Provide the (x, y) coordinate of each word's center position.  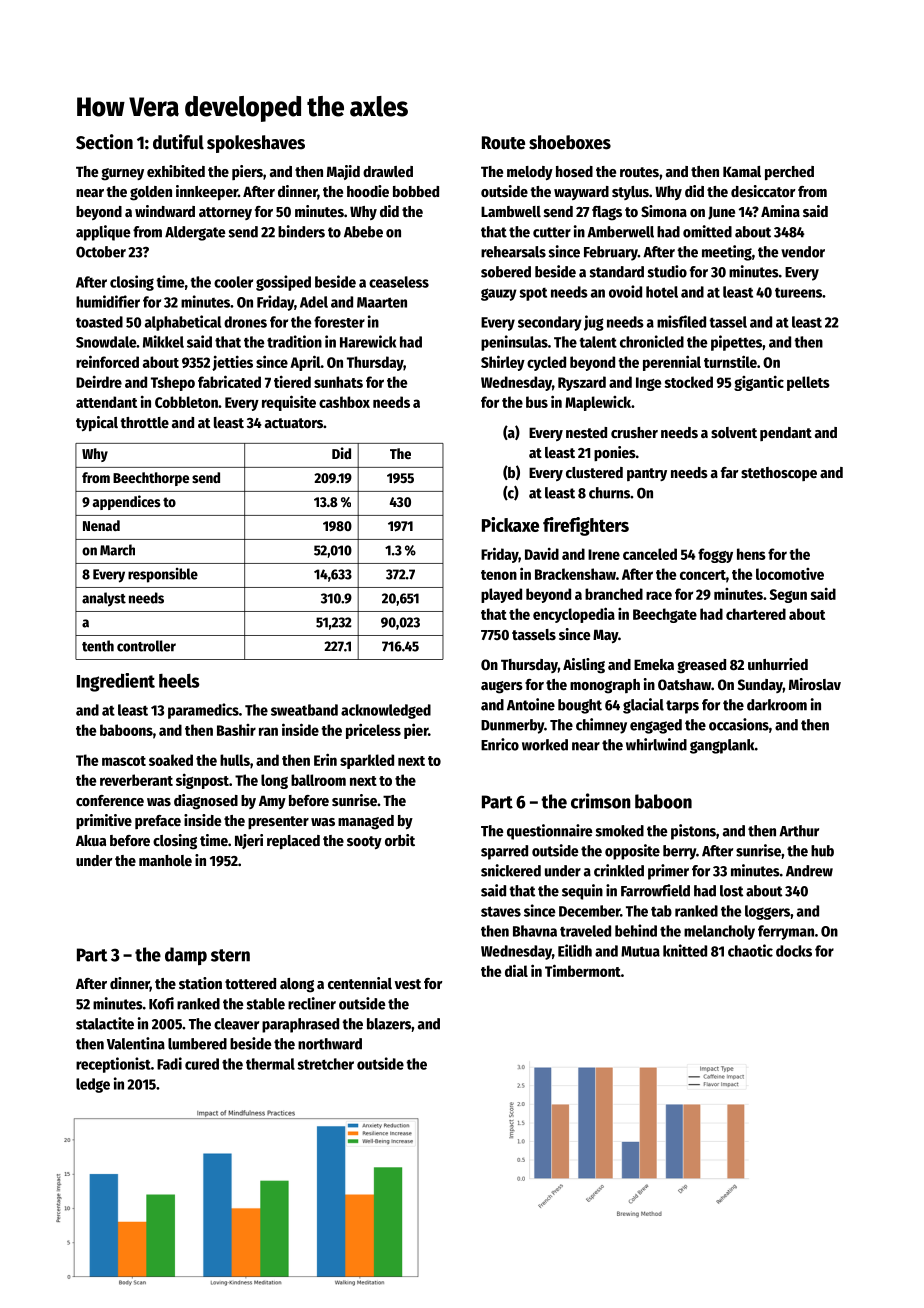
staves (501, 911)
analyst (104, 599)
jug (594, 323)
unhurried (778, 664)
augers (502, 687)
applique (103, 233)
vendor (803, 252)
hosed (574, 171)
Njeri (249, 841)
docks (794, 951)
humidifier (108, 301)
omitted (707, 231)
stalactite (105, 1023)
